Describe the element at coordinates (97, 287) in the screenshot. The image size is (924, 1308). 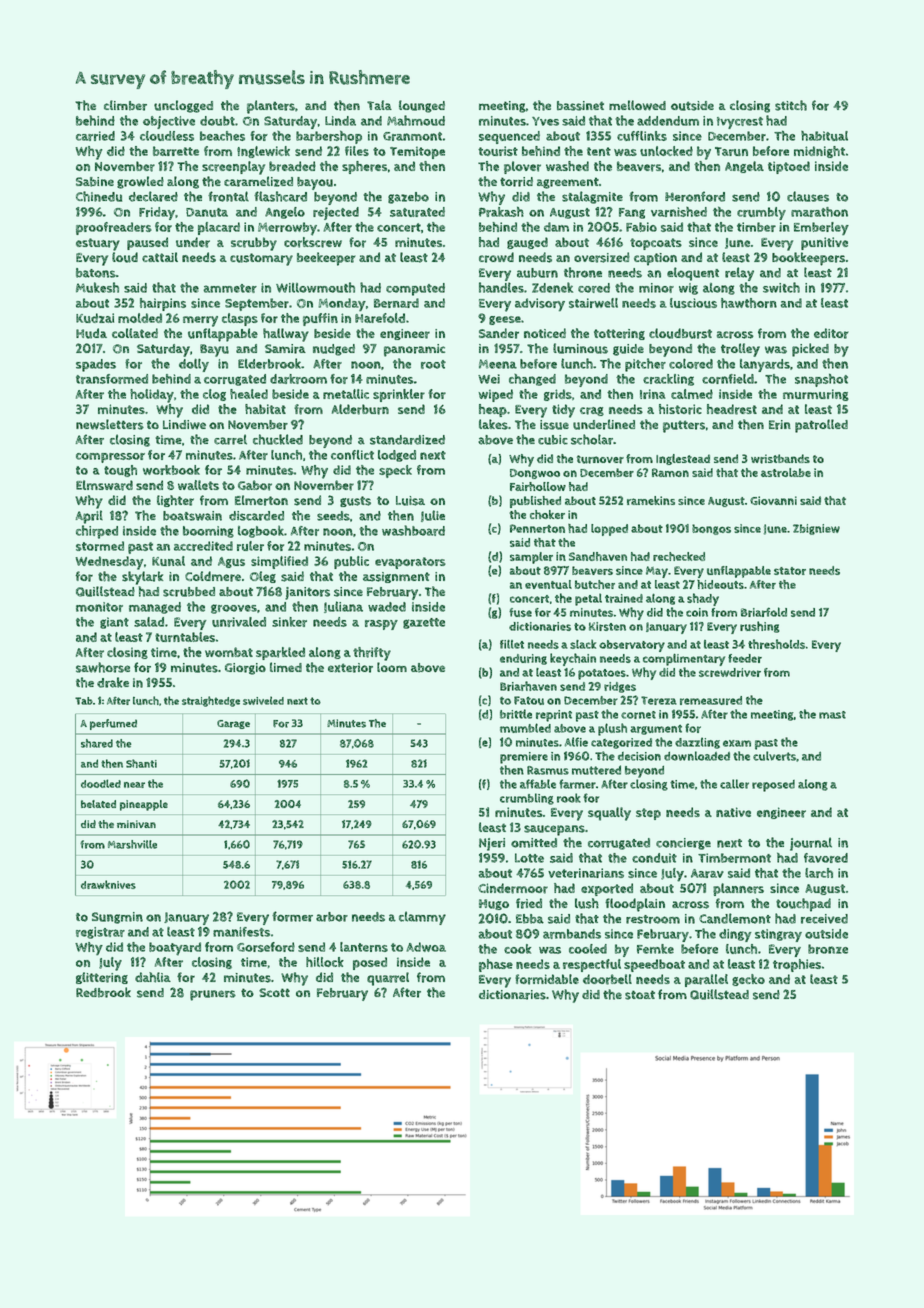
I see `Mukesh` at that location.
